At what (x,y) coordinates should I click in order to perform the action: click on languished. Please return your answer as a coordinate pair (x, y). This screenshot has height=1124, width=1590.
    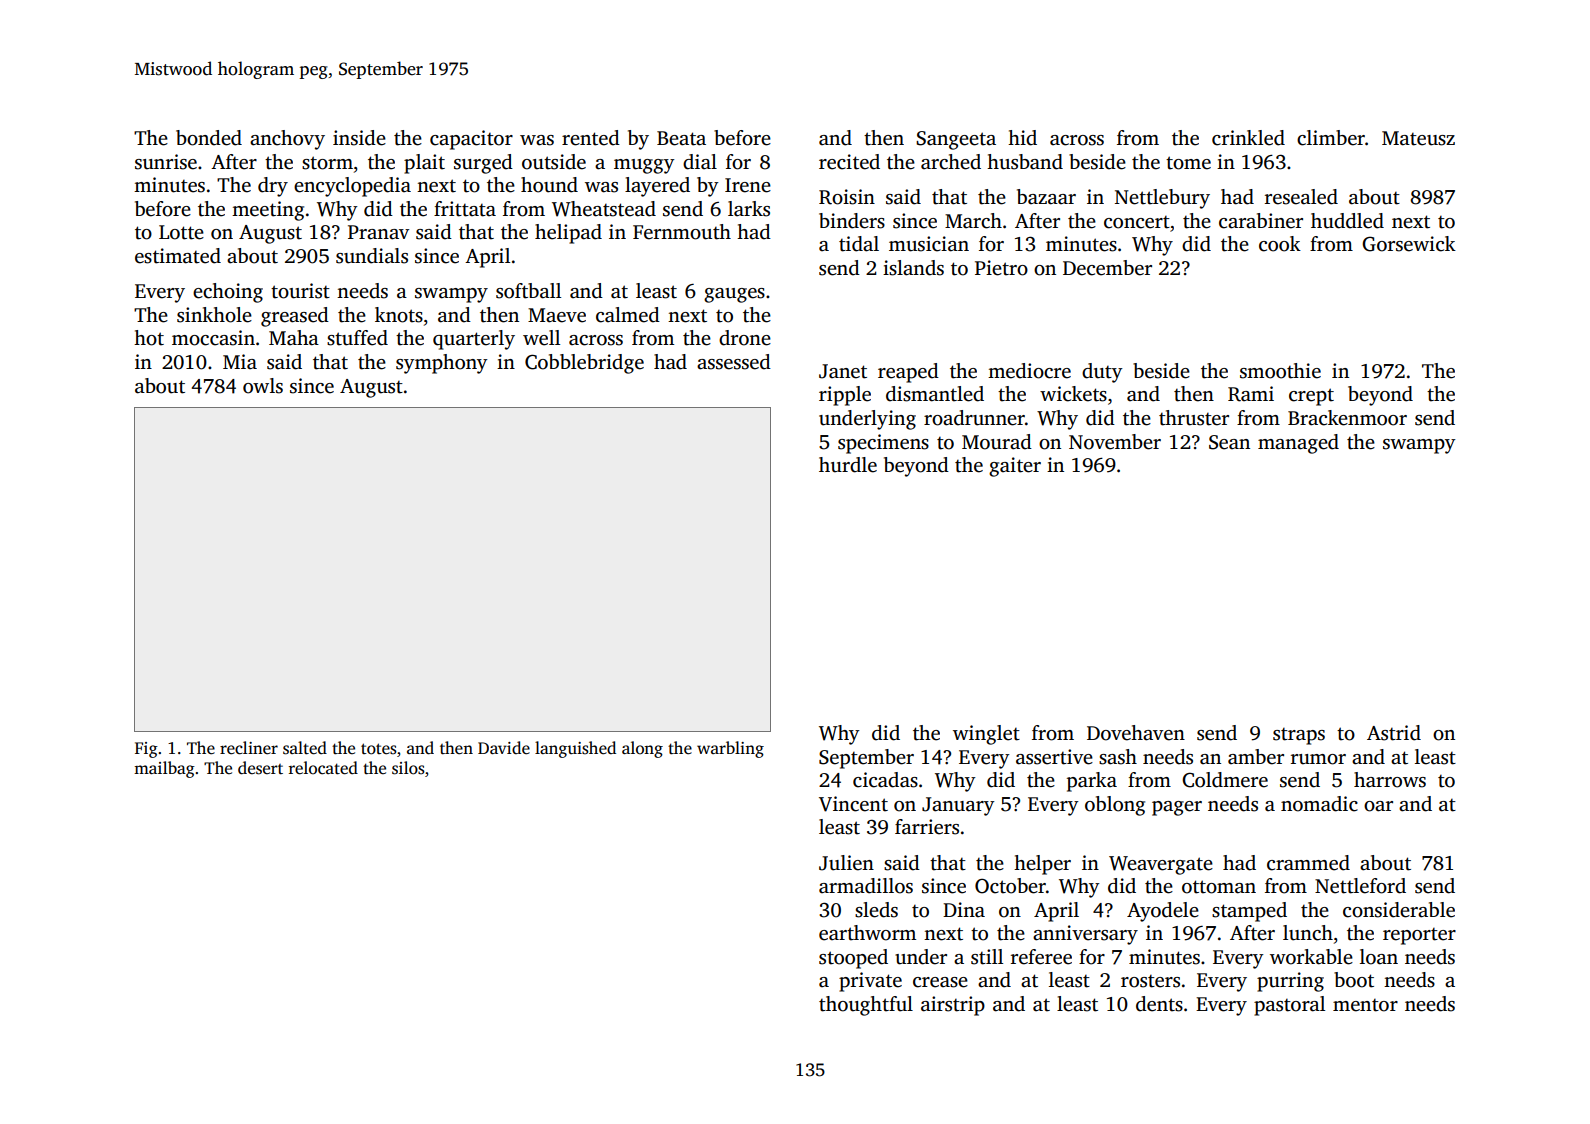
    Looking at the image, I should click on (575, 749).
